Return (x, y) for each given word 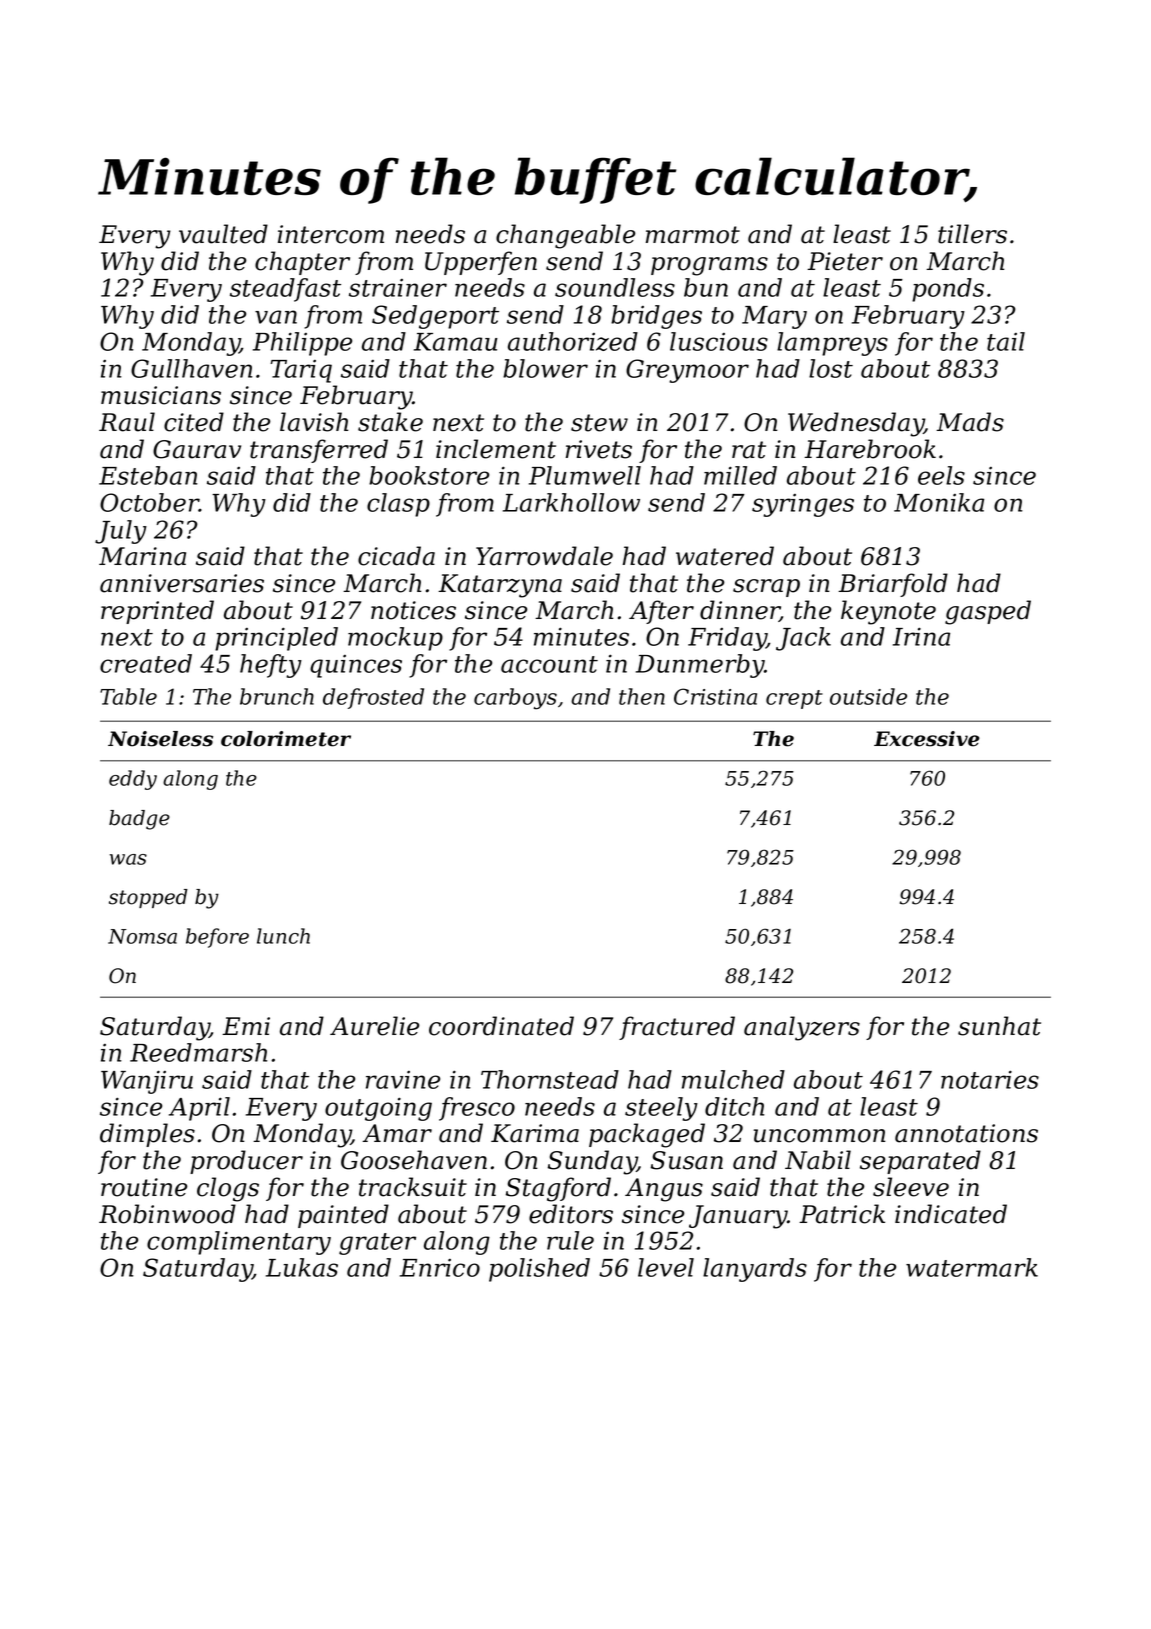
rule (570, 1240)
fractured (677, 1028)
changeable (565, 236)
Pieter (845, 261)
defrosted (373, 698)
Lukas (302, 1267)
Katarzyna (500, 586)
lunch (283, 936)
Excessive (927, 739)
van (276, 317)
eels (941, 475)
